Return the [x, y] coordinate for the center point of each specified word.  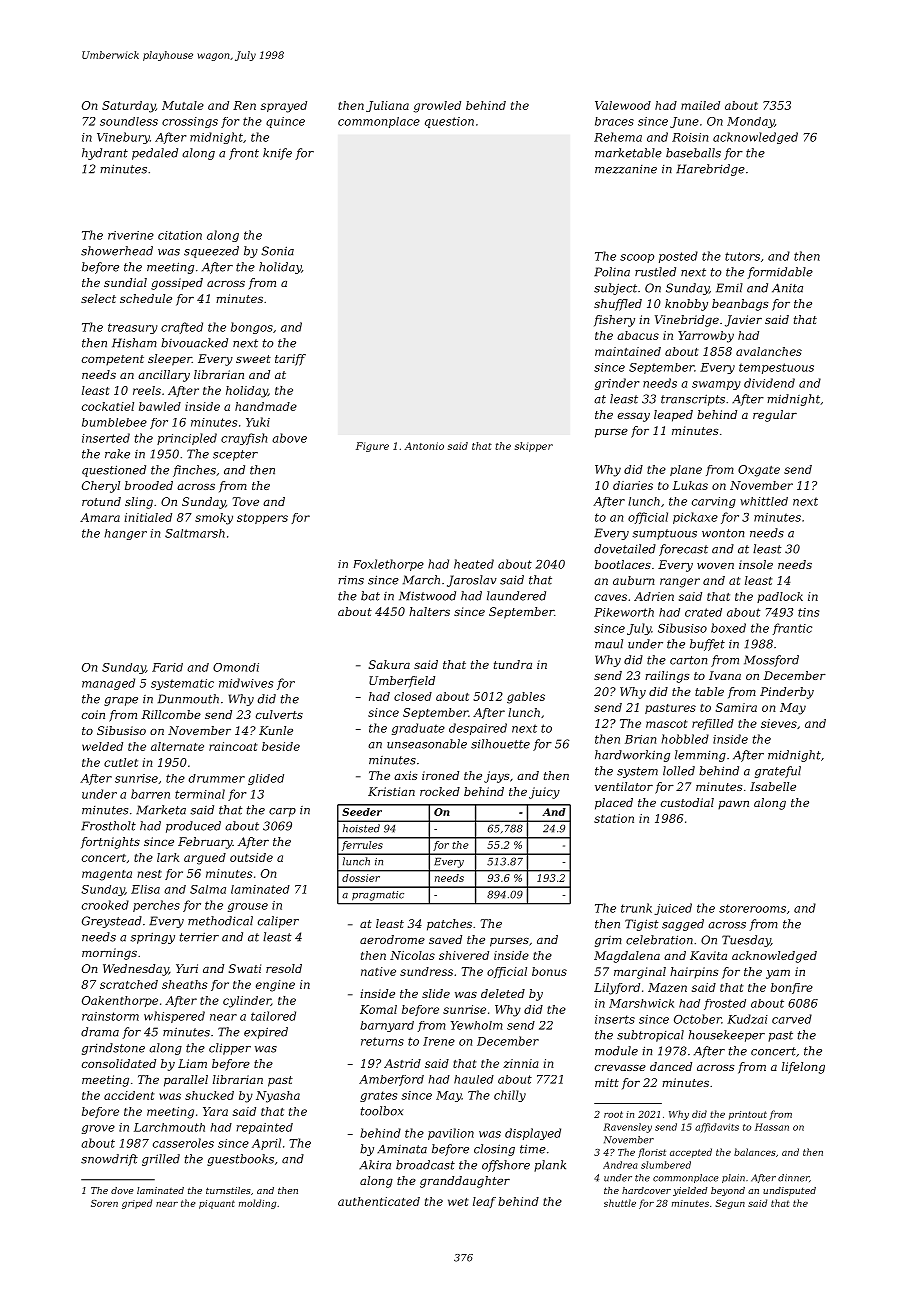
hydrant [105, 154]
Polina [612, 272]
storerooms [752, 908]
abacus [638, 335]
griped [137, 1204]
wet [458, 1202]
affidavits [717, 1128]
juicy [544, 793]
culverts [279, 714]
